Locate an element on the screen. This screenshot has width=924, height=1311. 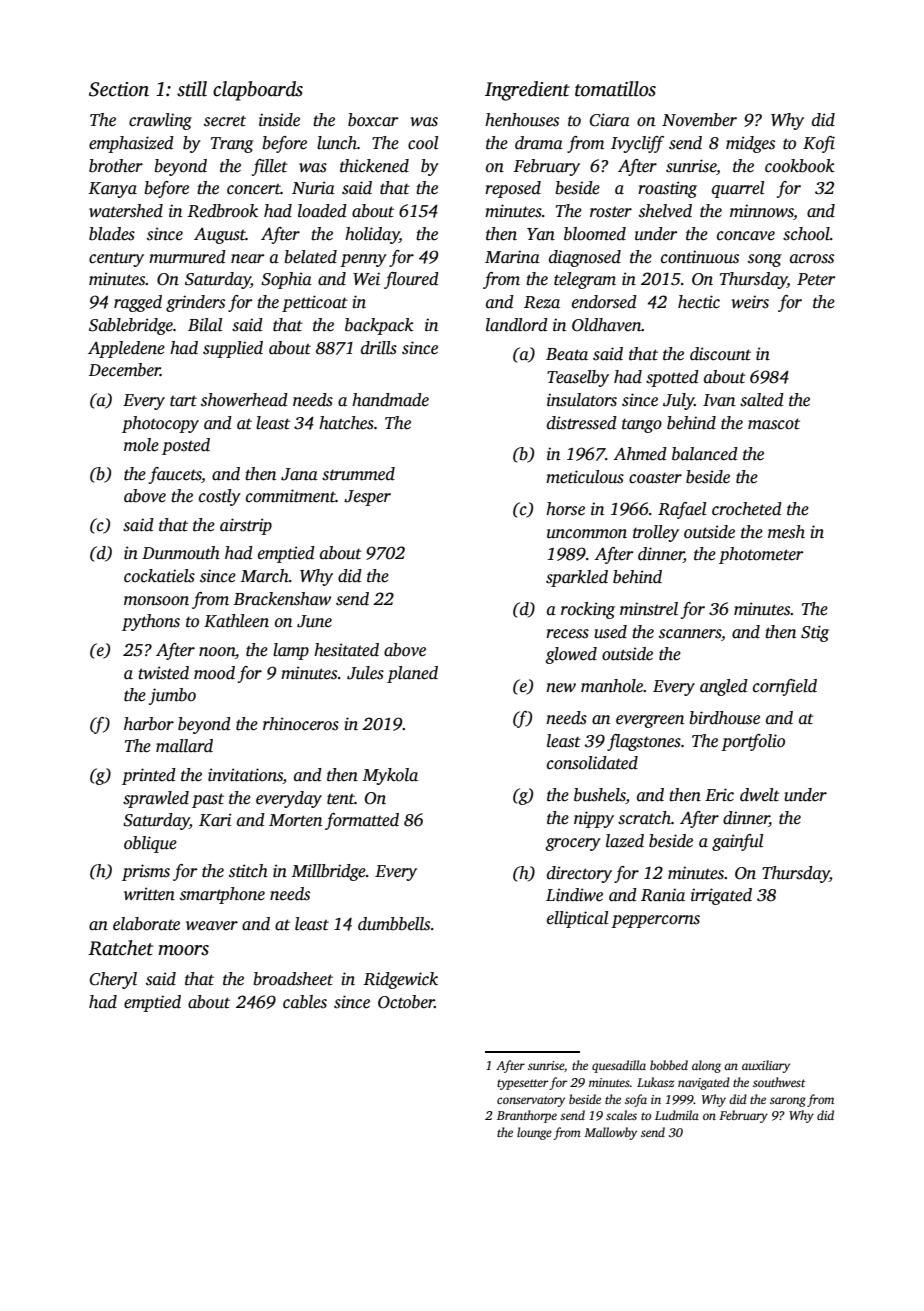
hatches is located at coordinates (346, 423).
